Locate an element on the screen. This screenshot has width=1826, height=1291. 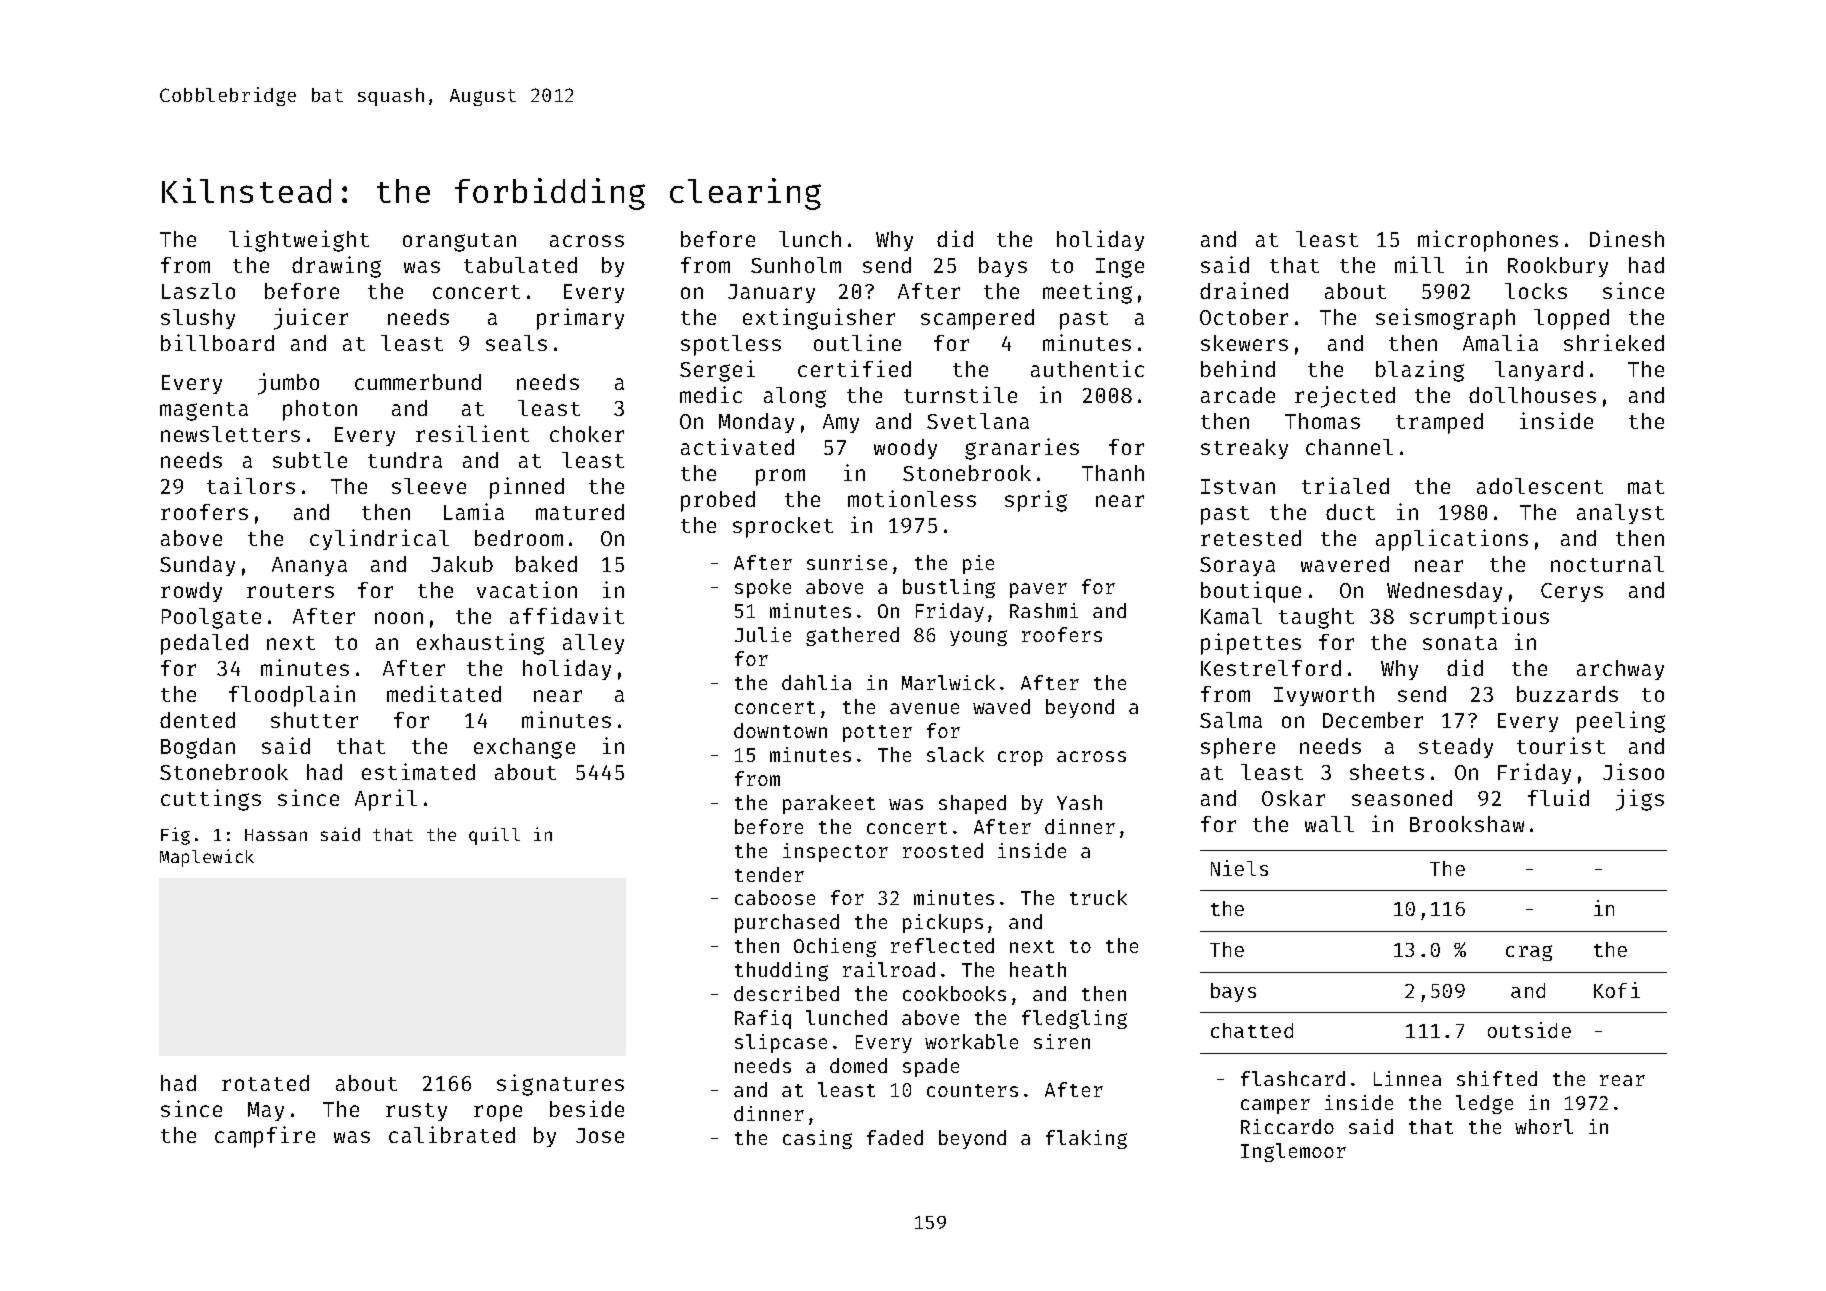
choker is located at coordinates (587, 434).
